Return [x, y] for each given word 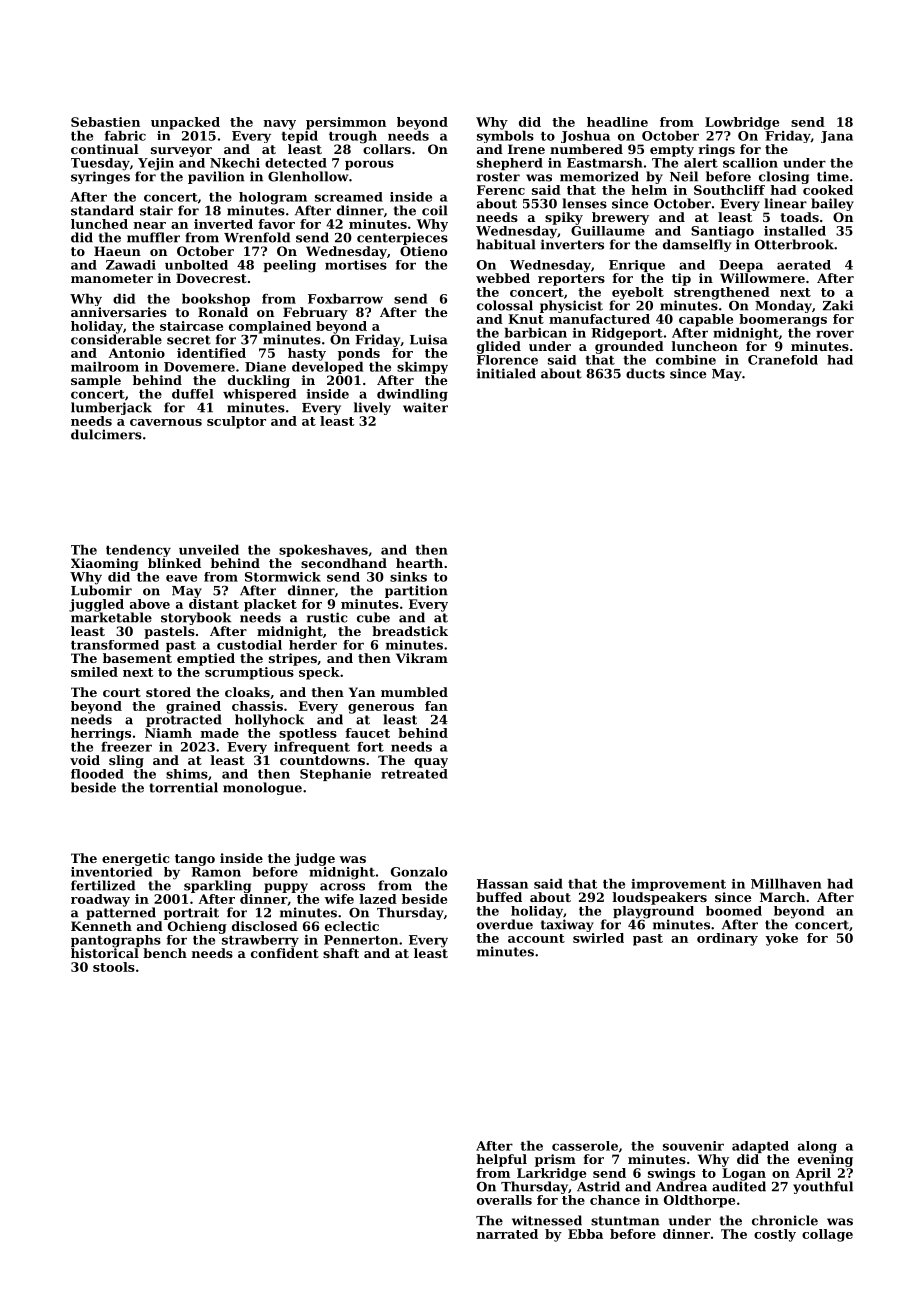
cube [373, 617]
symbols [505, 137]
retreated [414, 774]
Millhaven [786, 884]
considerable [116, 339]
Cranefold [783, 360]
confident [285, 953]
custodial [249, 645]
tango [195, 860]
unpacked [185, 123]
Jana [837, 137]
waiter [425, 407]
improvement [678, 885]
